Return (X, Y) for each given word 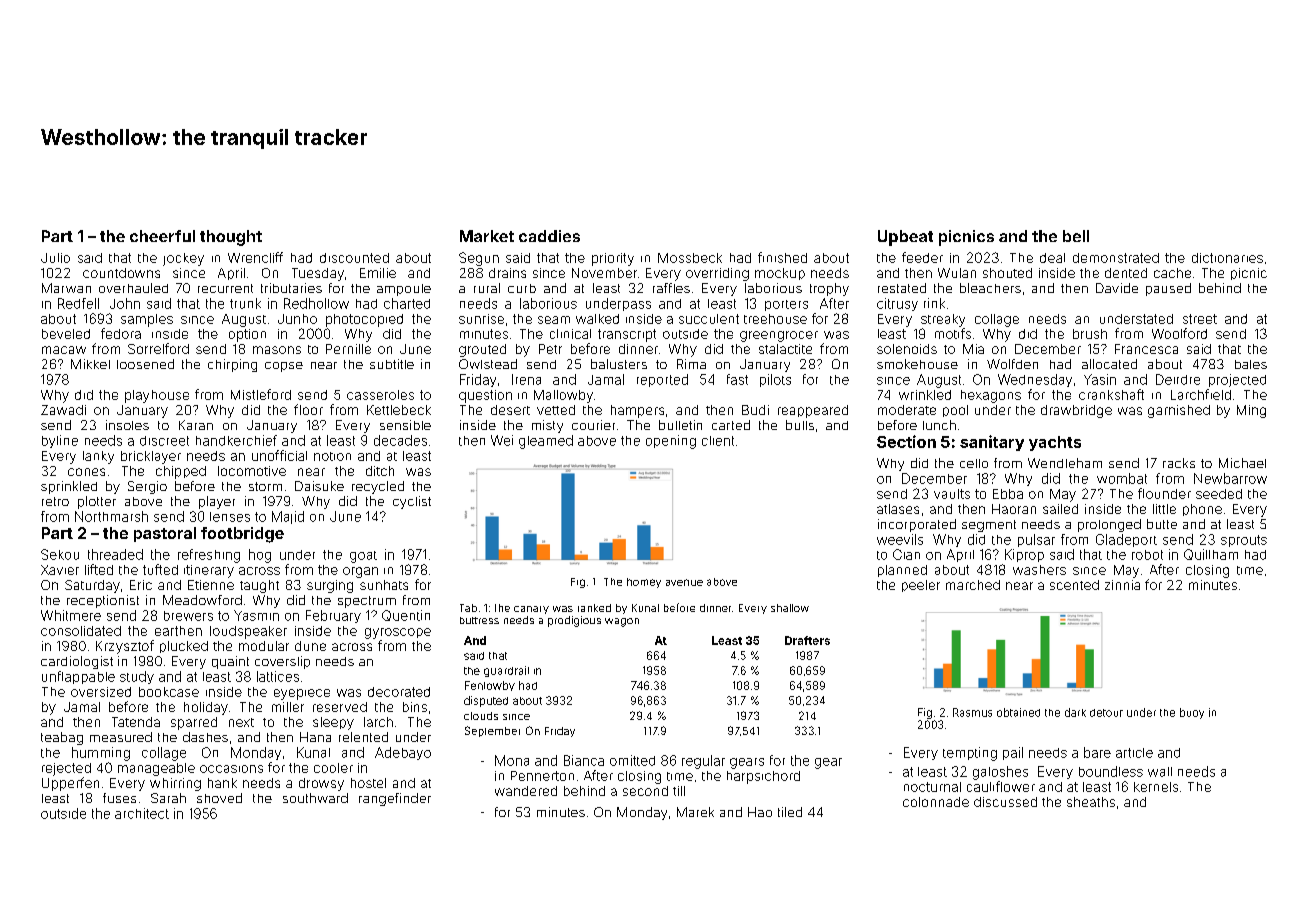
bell (1076, 236)
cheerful (162, 236)
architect (142, 813)
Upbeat (905, 238)
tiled (790, 812)
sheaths (1091, 802)
